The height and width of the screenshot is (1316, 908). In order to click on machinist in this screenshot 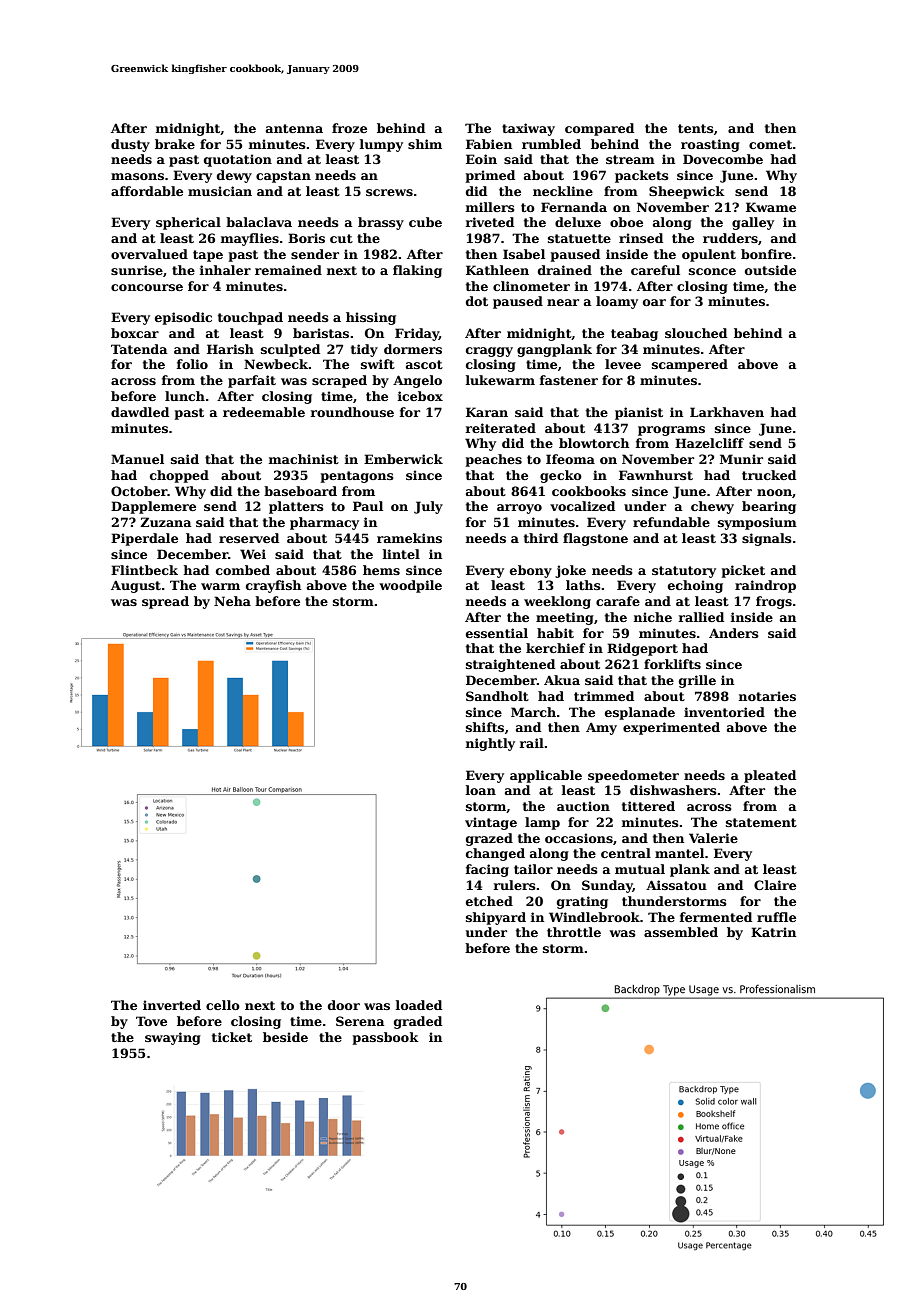, I will do `click(304, 459)`.
